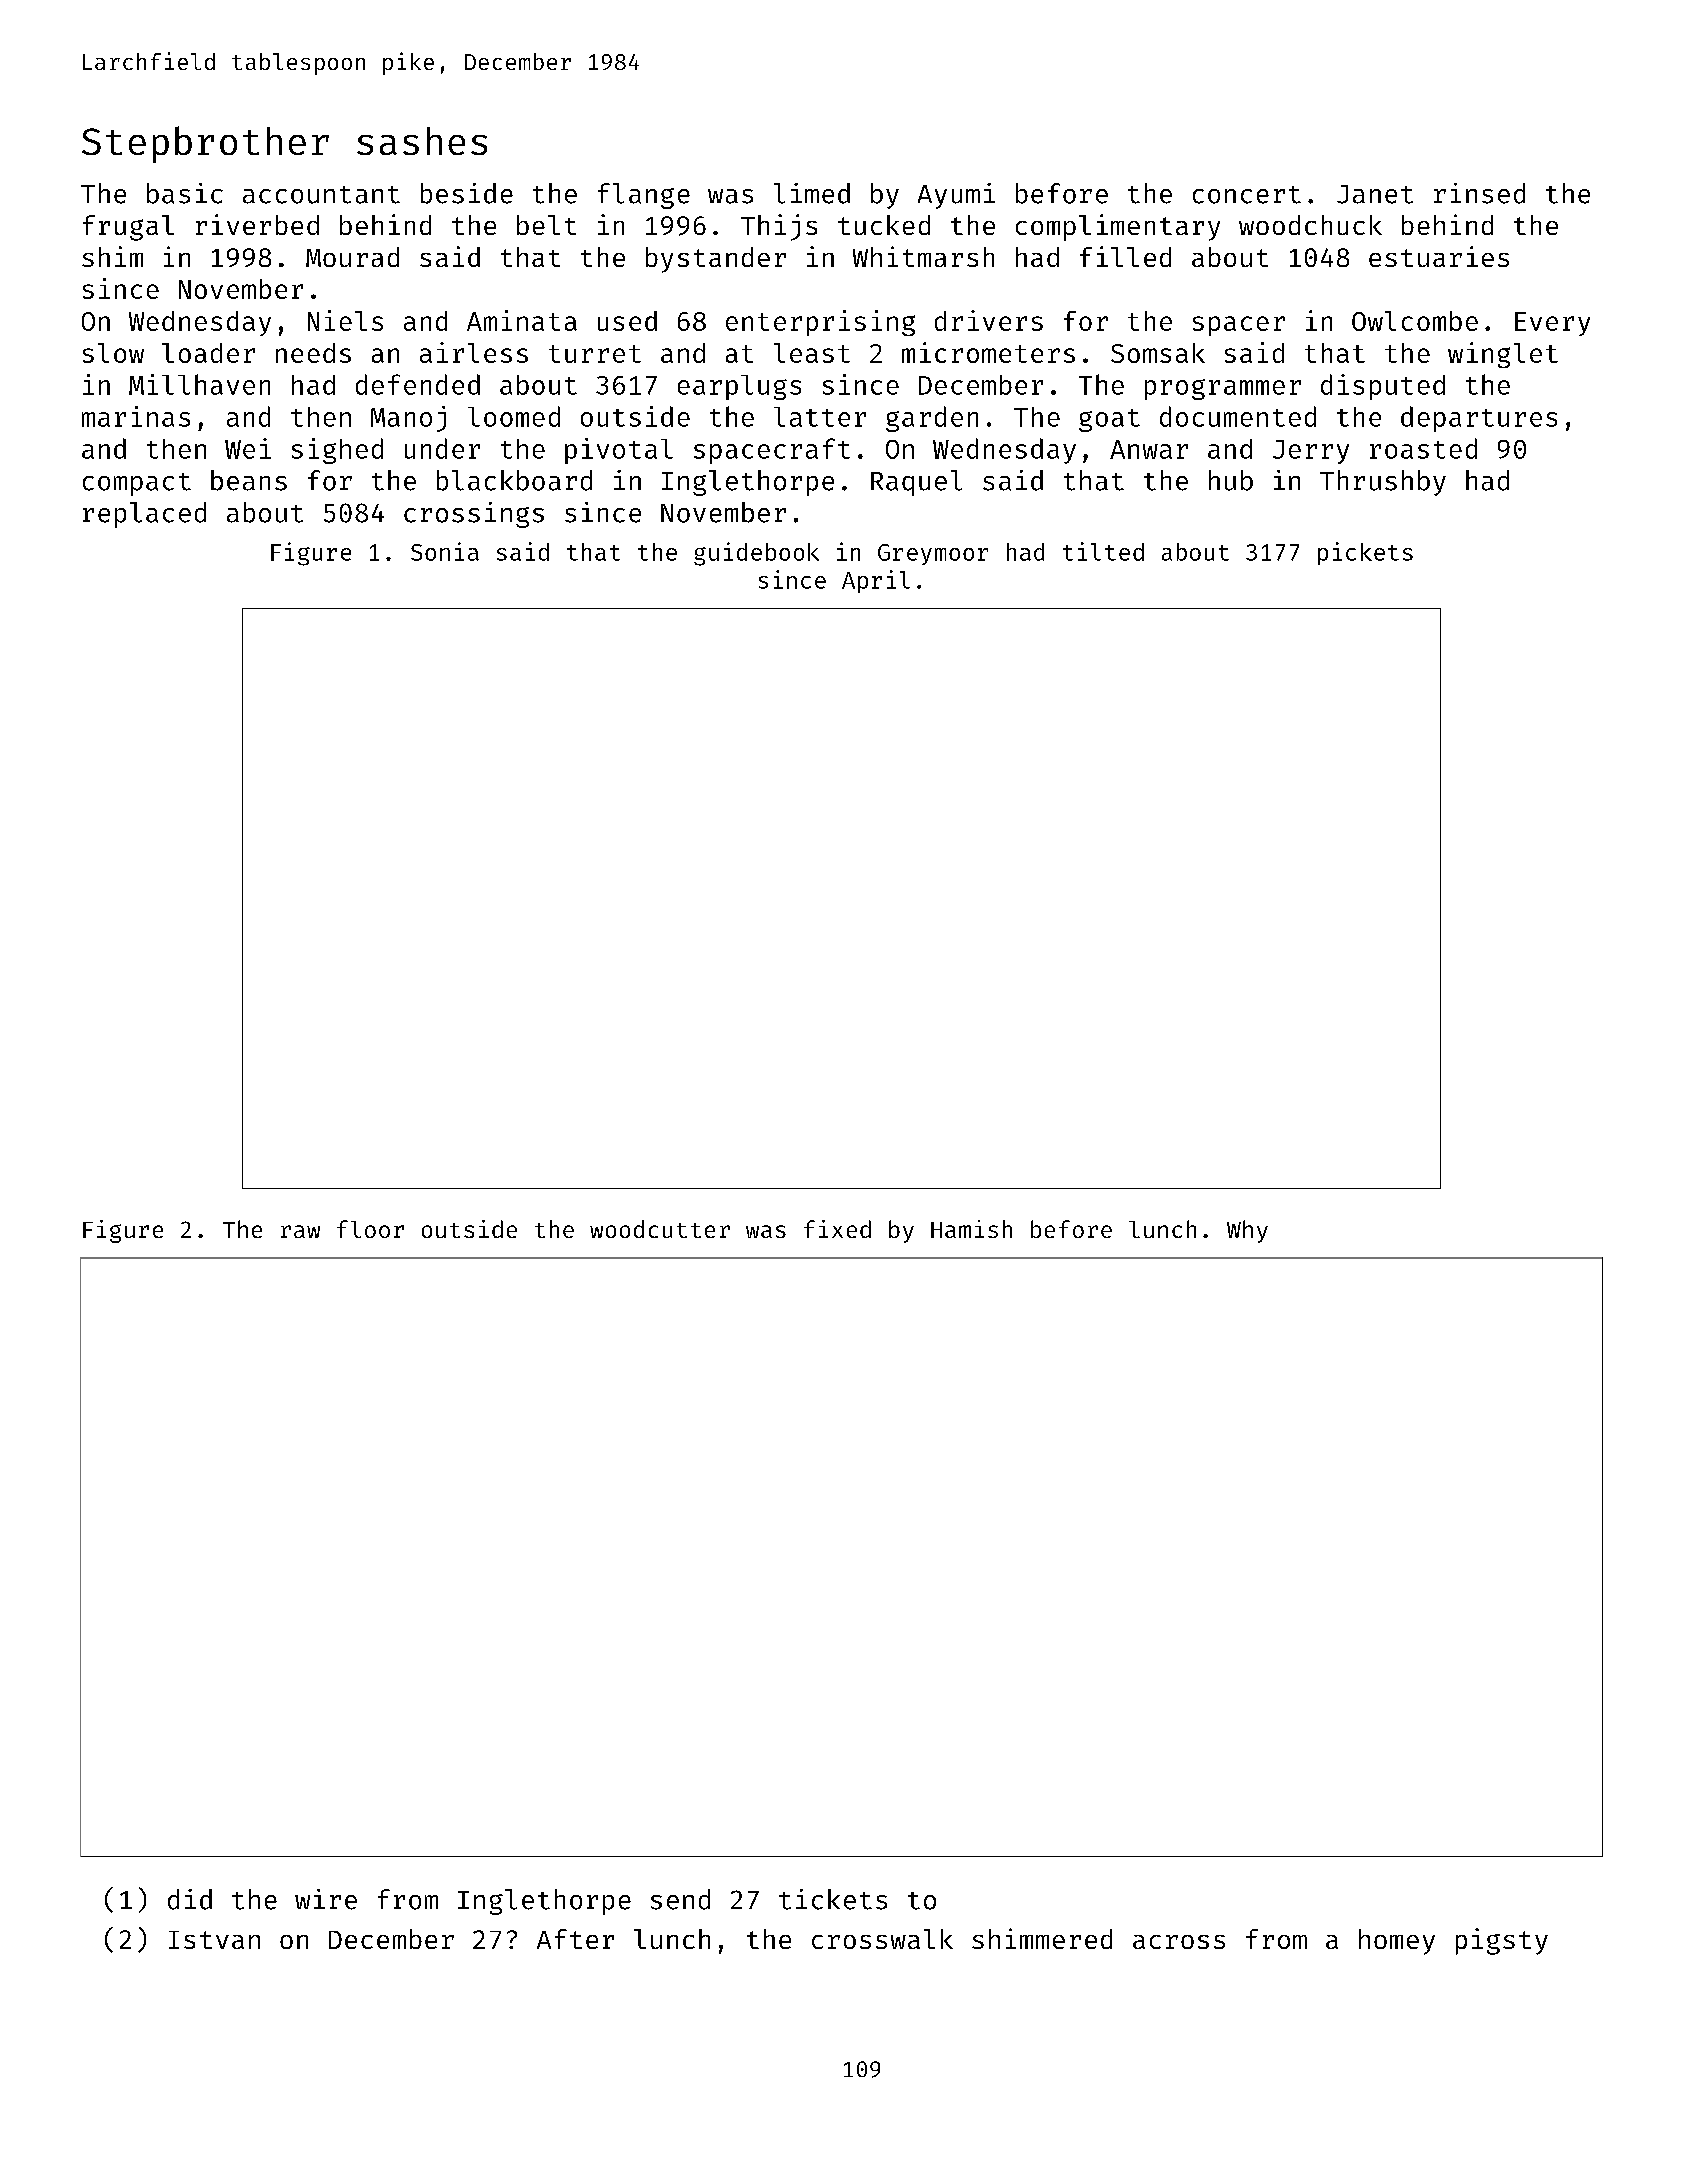 Image resolution: width=1683 pixels, height=2178 pixels. I want to click on pickets, so click(1365, 553).
